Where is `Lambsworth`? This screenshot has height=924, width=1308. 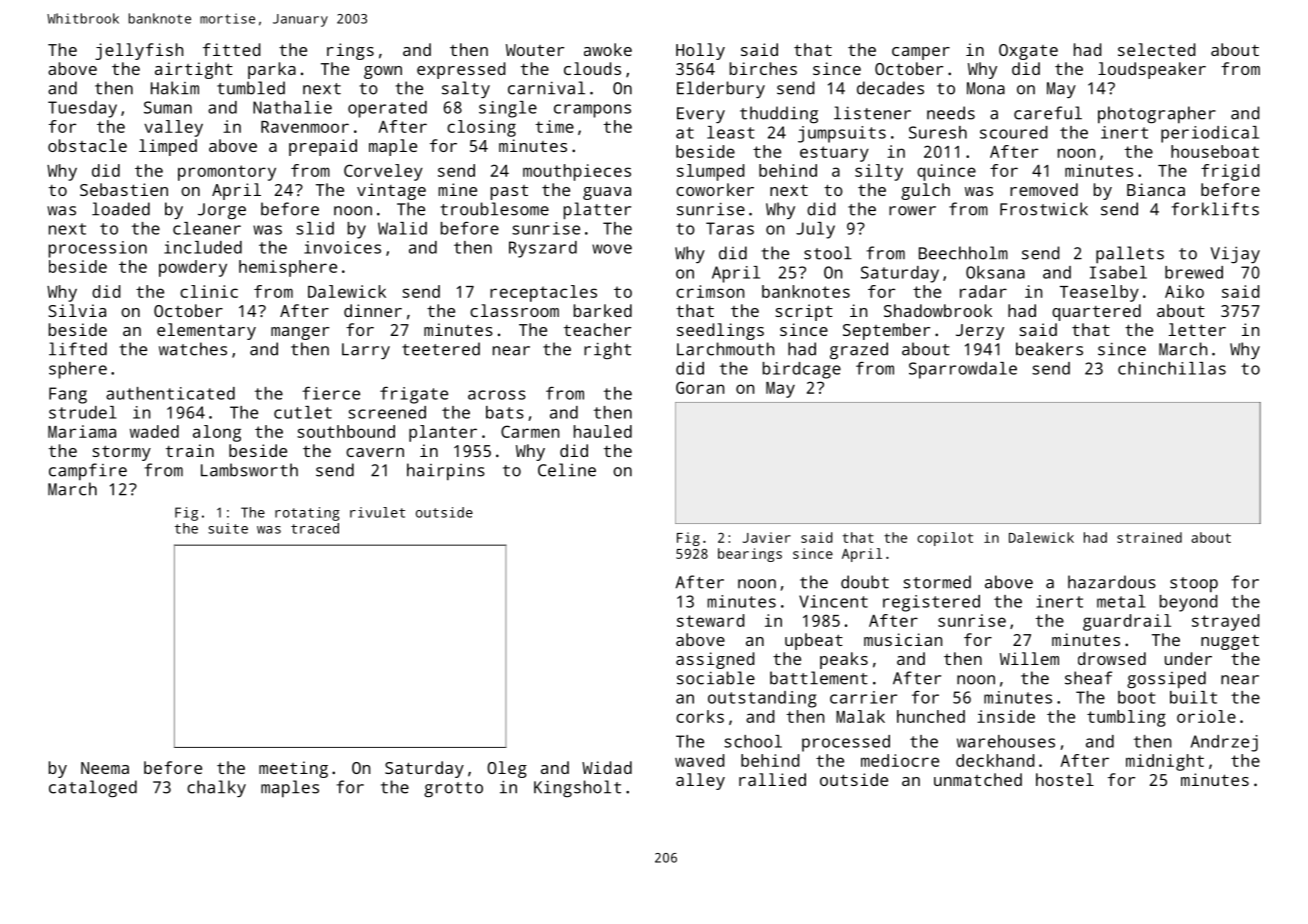
Lambsworth is located at coordinates (249, 470).
